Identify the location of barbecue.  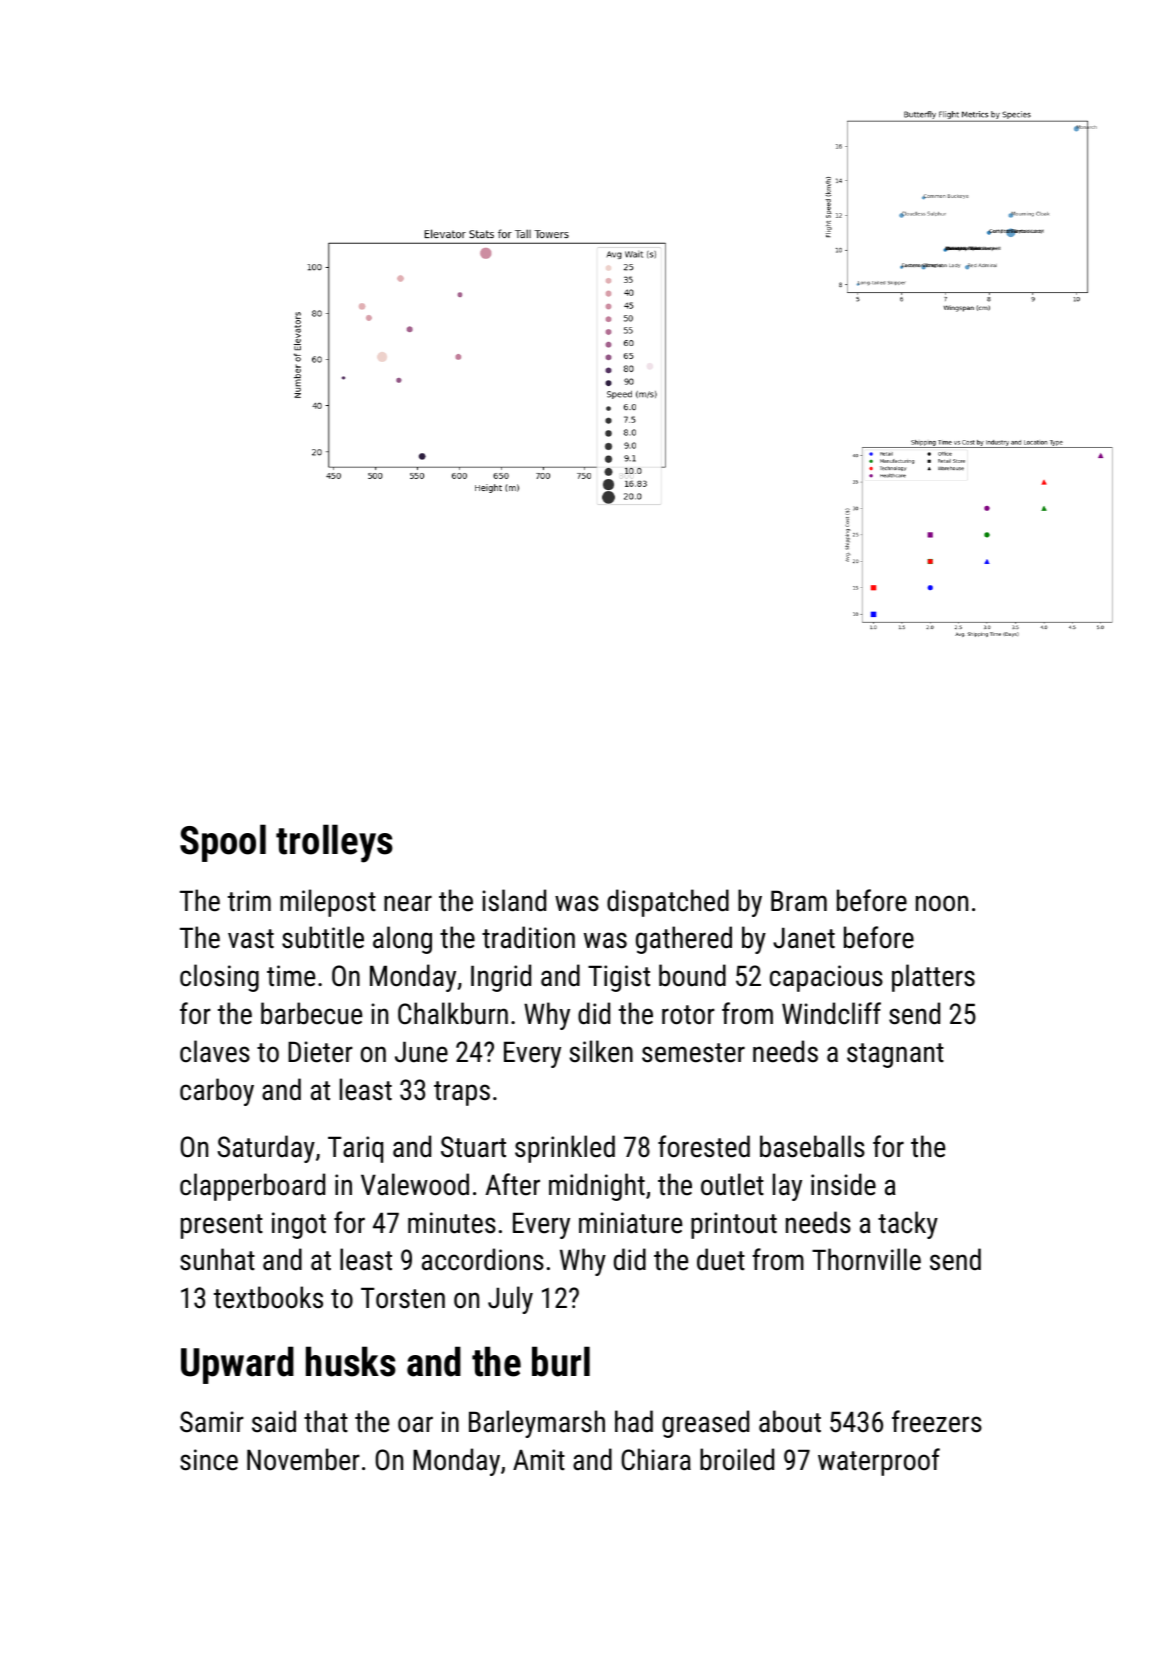
(311, 1013).
